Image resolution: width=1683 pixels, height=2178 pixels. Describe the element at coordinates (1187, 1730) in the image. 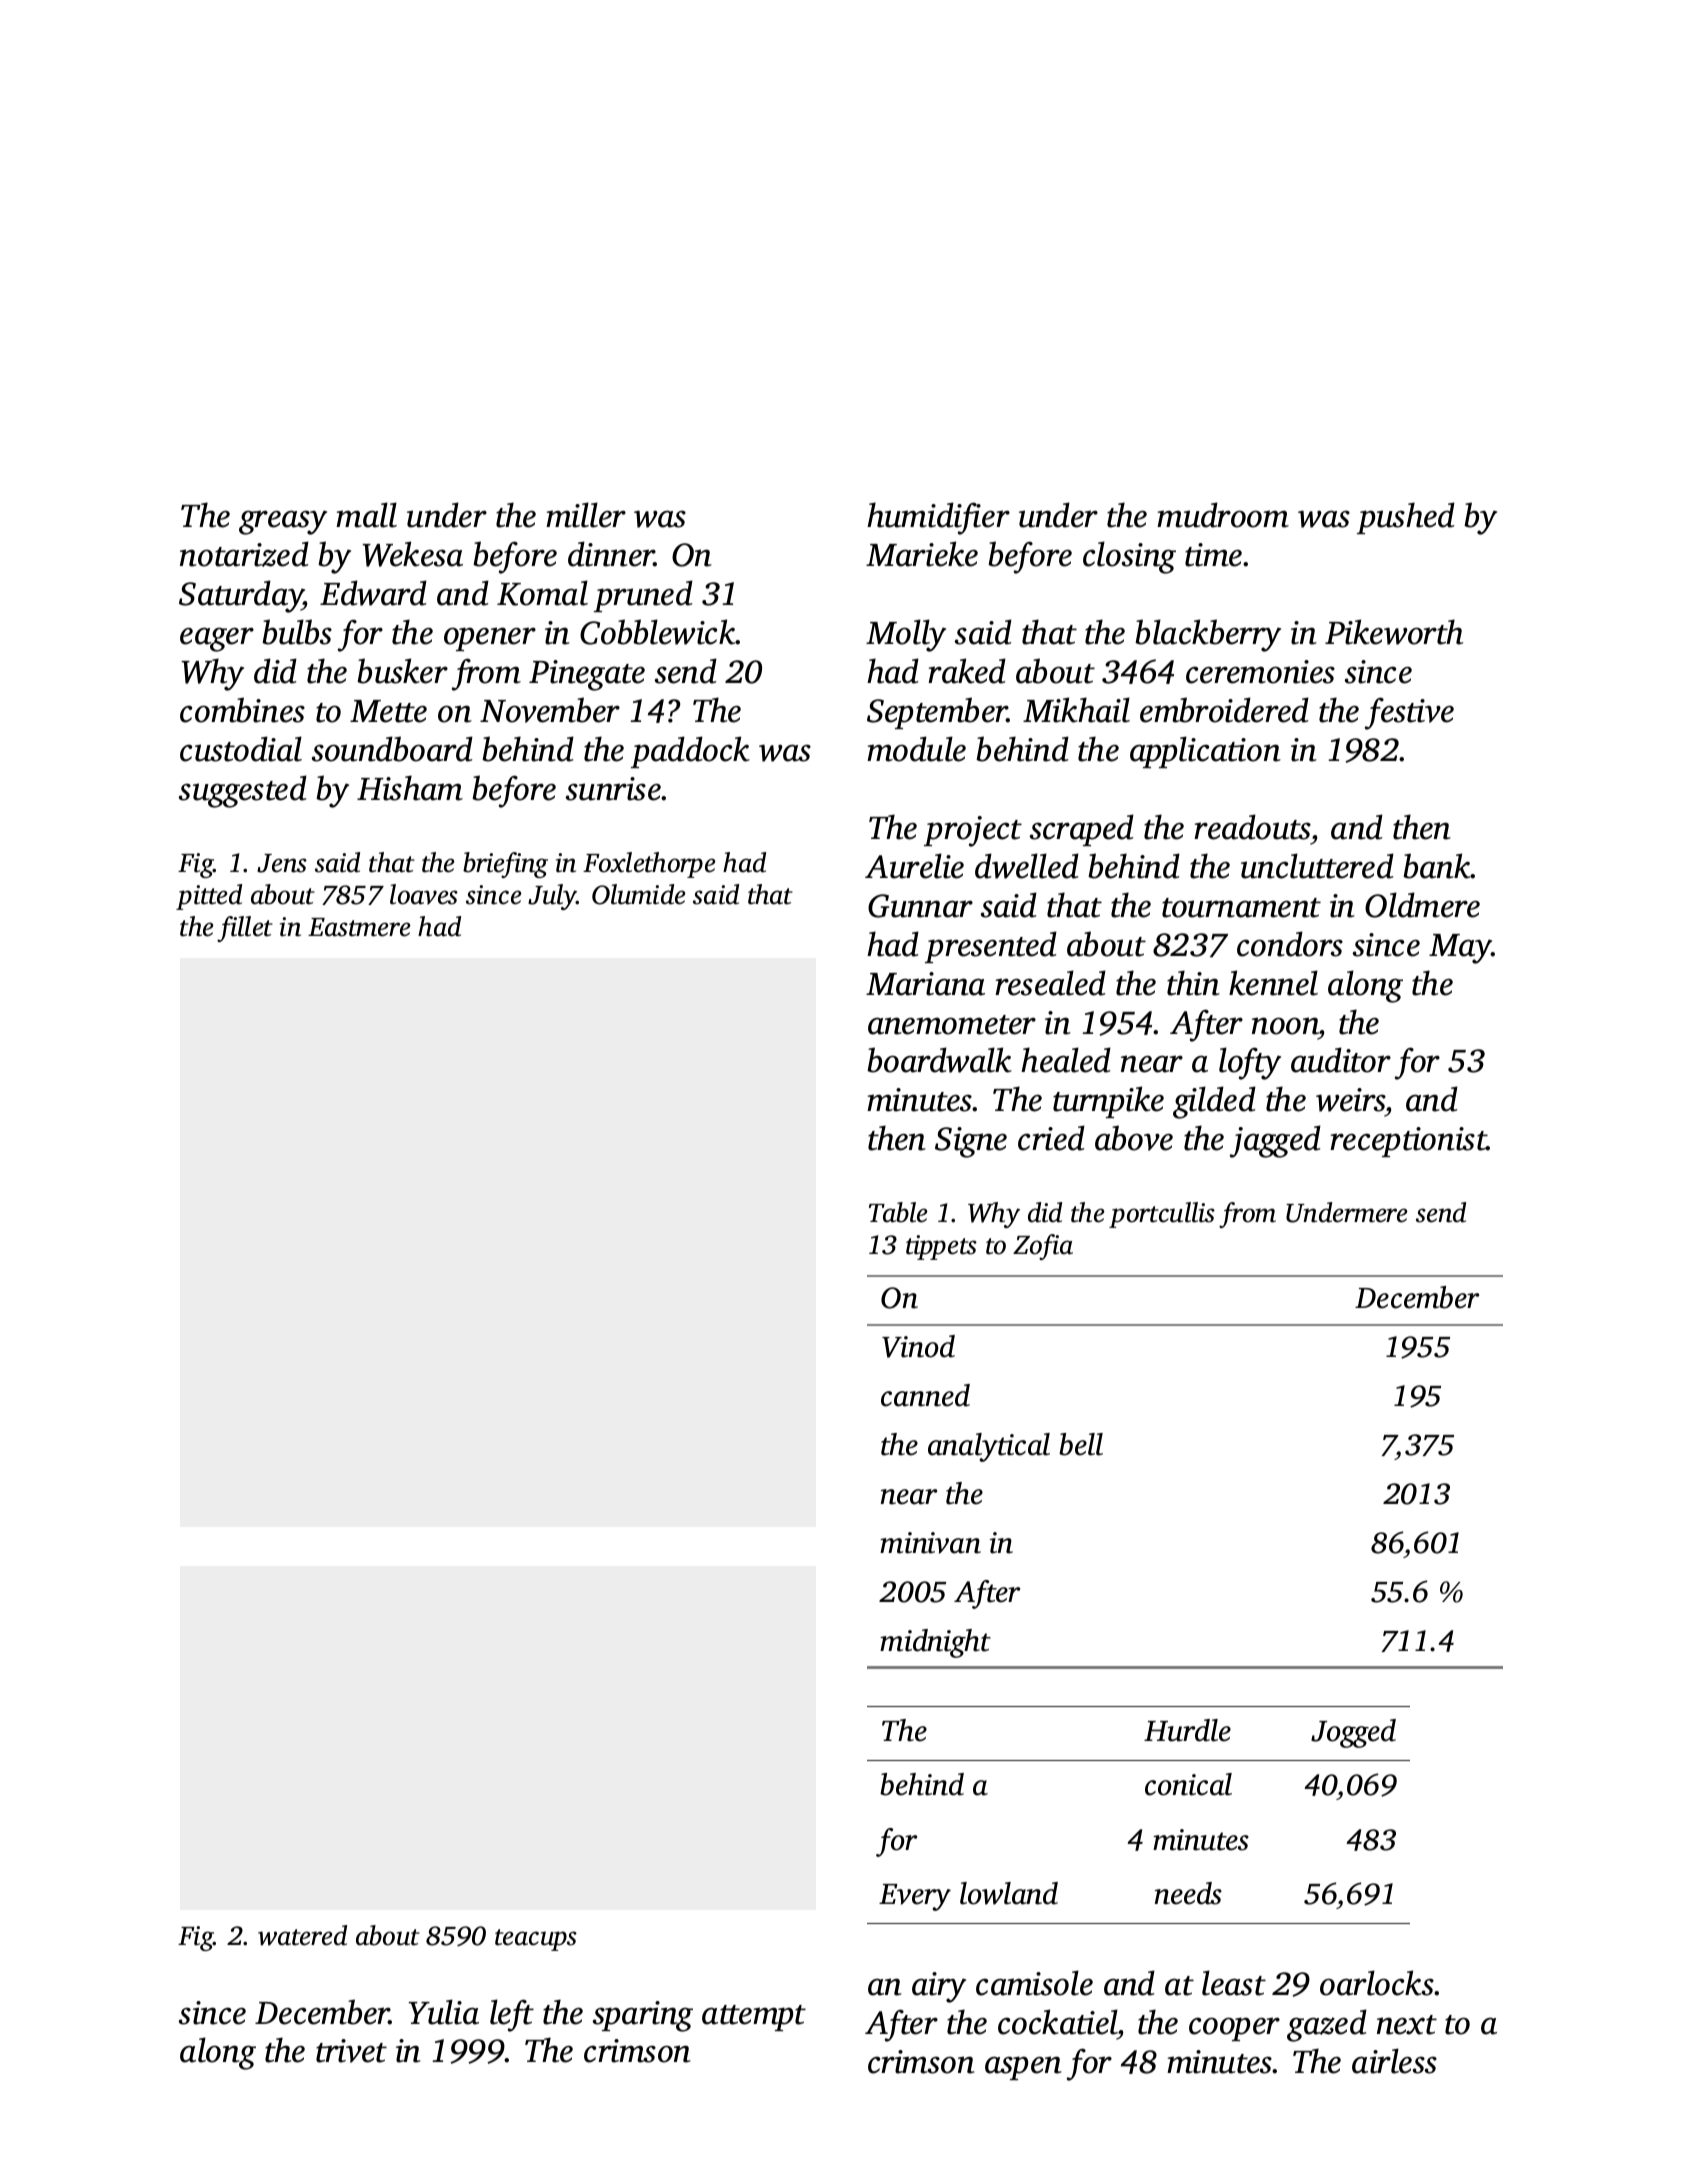

I see `Hurdle` at that location.
